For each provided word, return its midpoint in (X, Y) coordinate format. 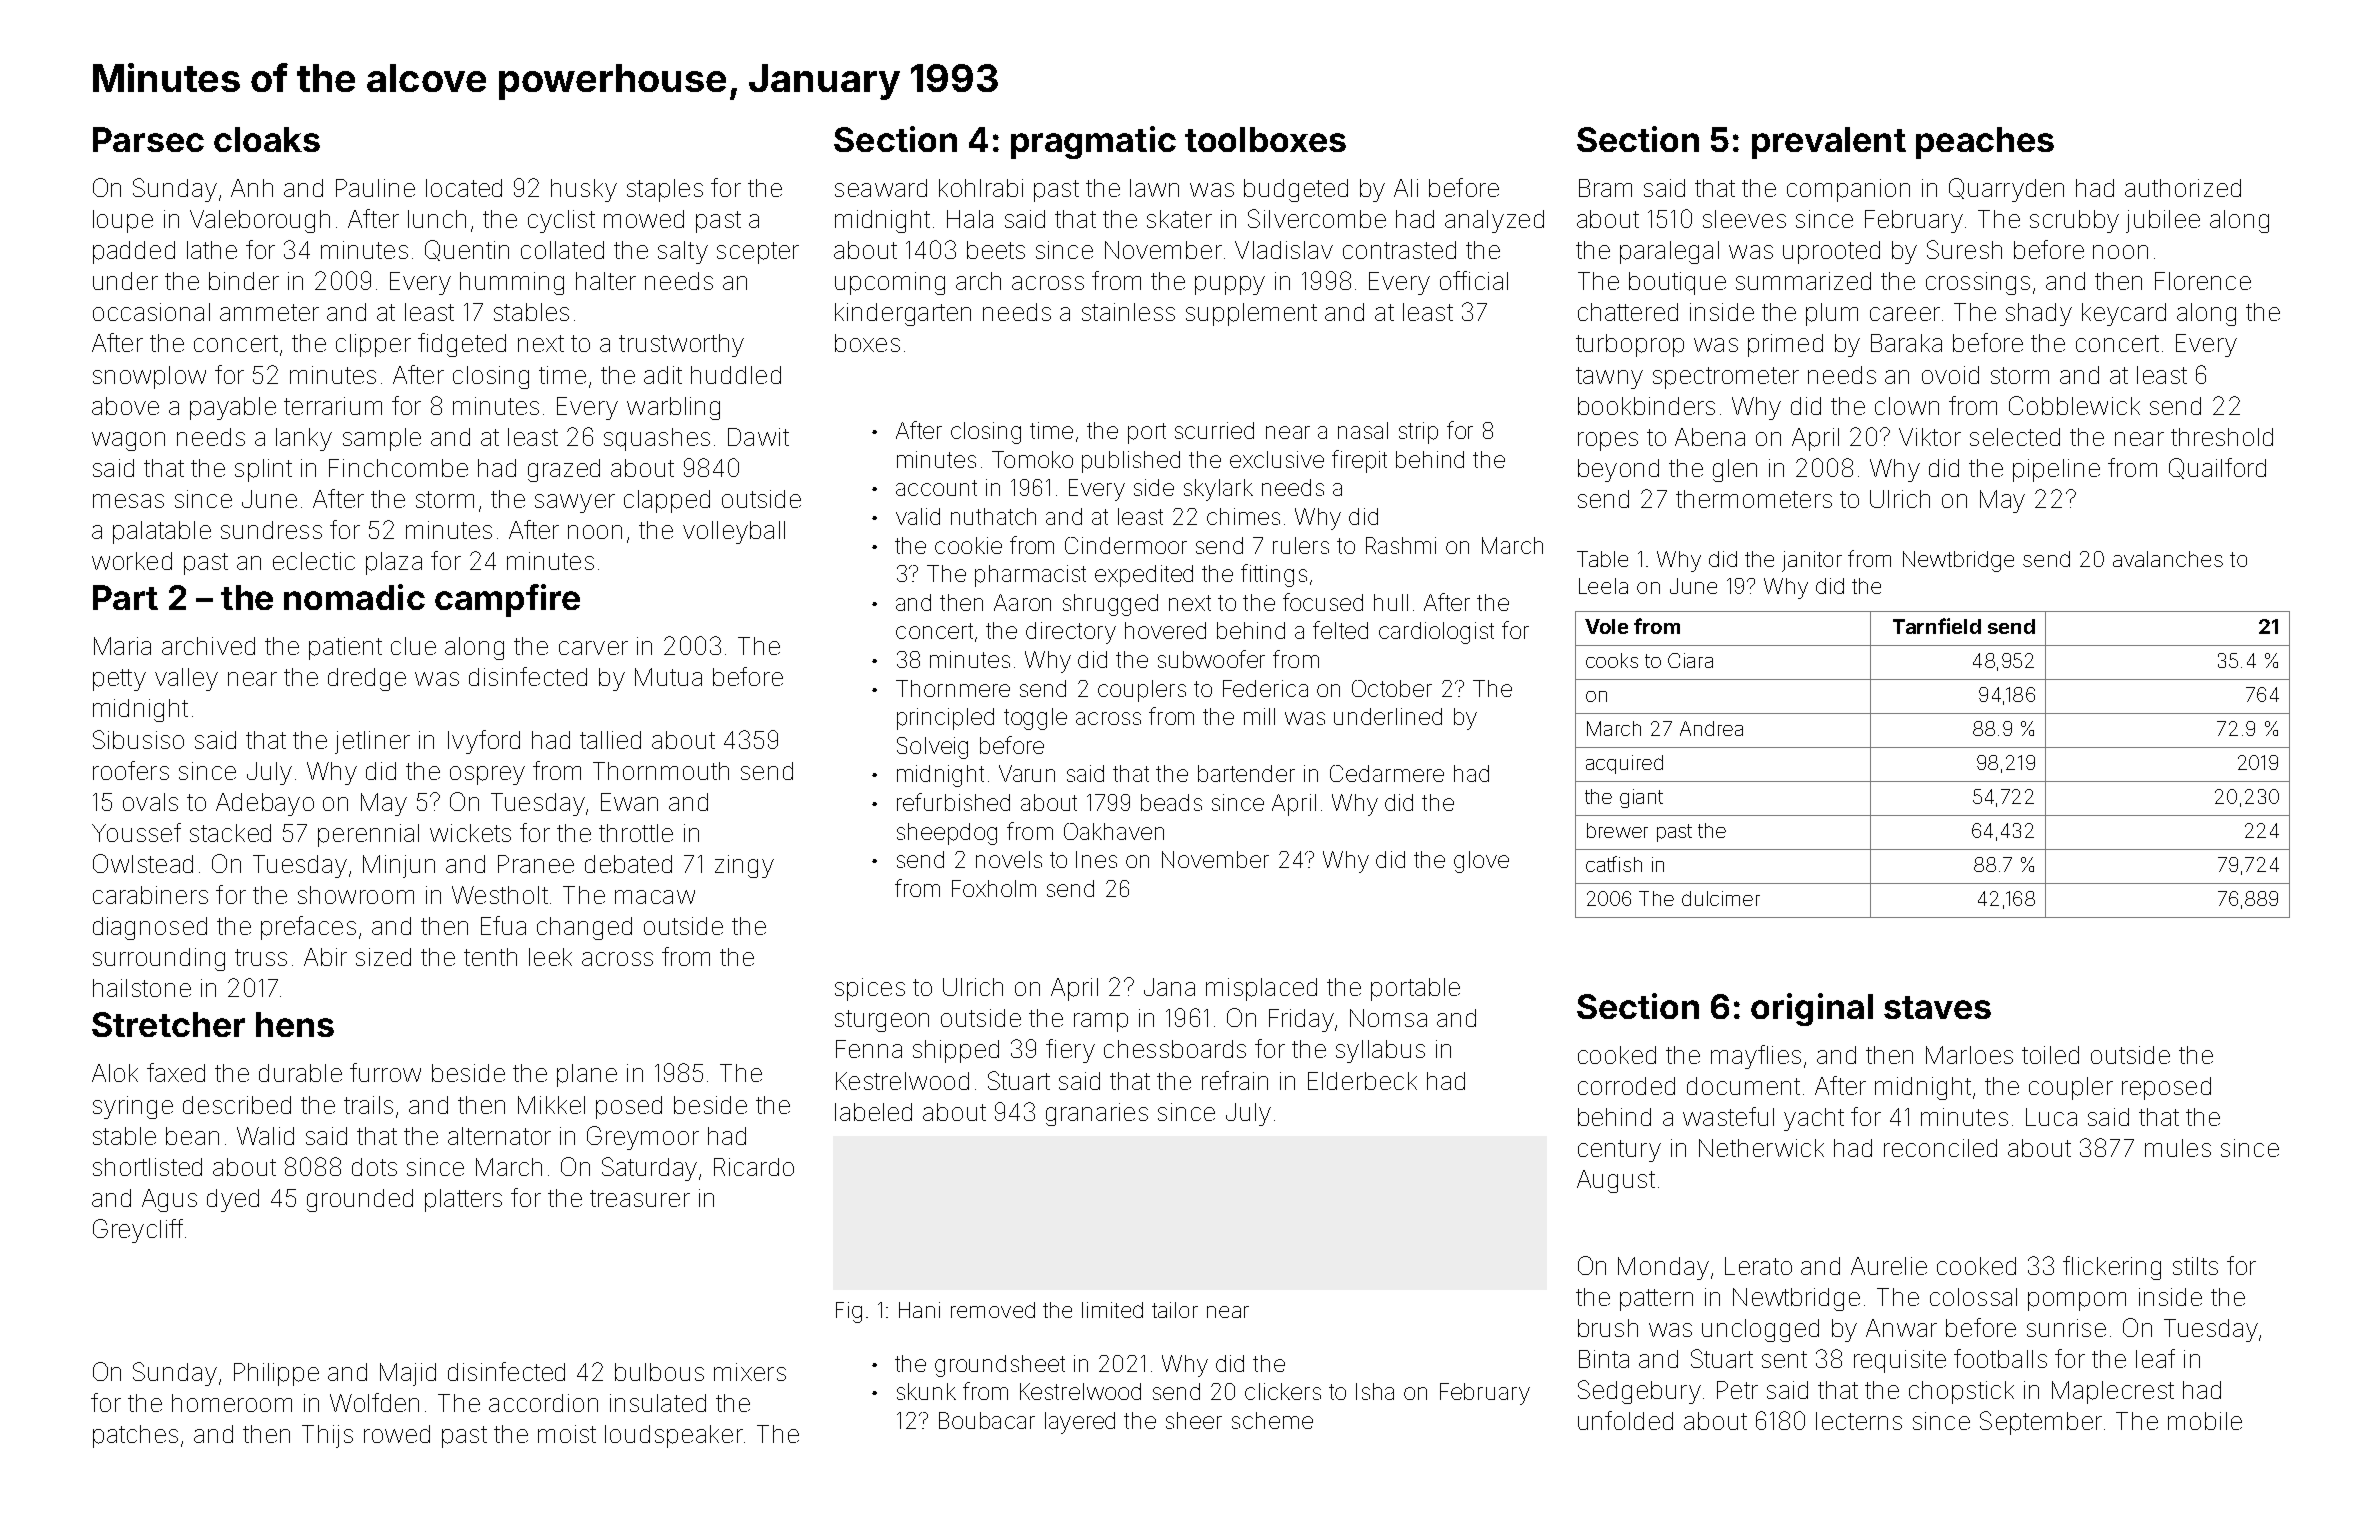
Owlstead (143, 863)
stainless (1128, 312)
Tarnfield (1937, 626)
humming (512, 283)
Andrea (1711, 728)
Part (125, 597)
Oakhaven (1114, 831)
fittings (1274, 575)
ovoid (1950, 375)
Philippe (276, 1374)
